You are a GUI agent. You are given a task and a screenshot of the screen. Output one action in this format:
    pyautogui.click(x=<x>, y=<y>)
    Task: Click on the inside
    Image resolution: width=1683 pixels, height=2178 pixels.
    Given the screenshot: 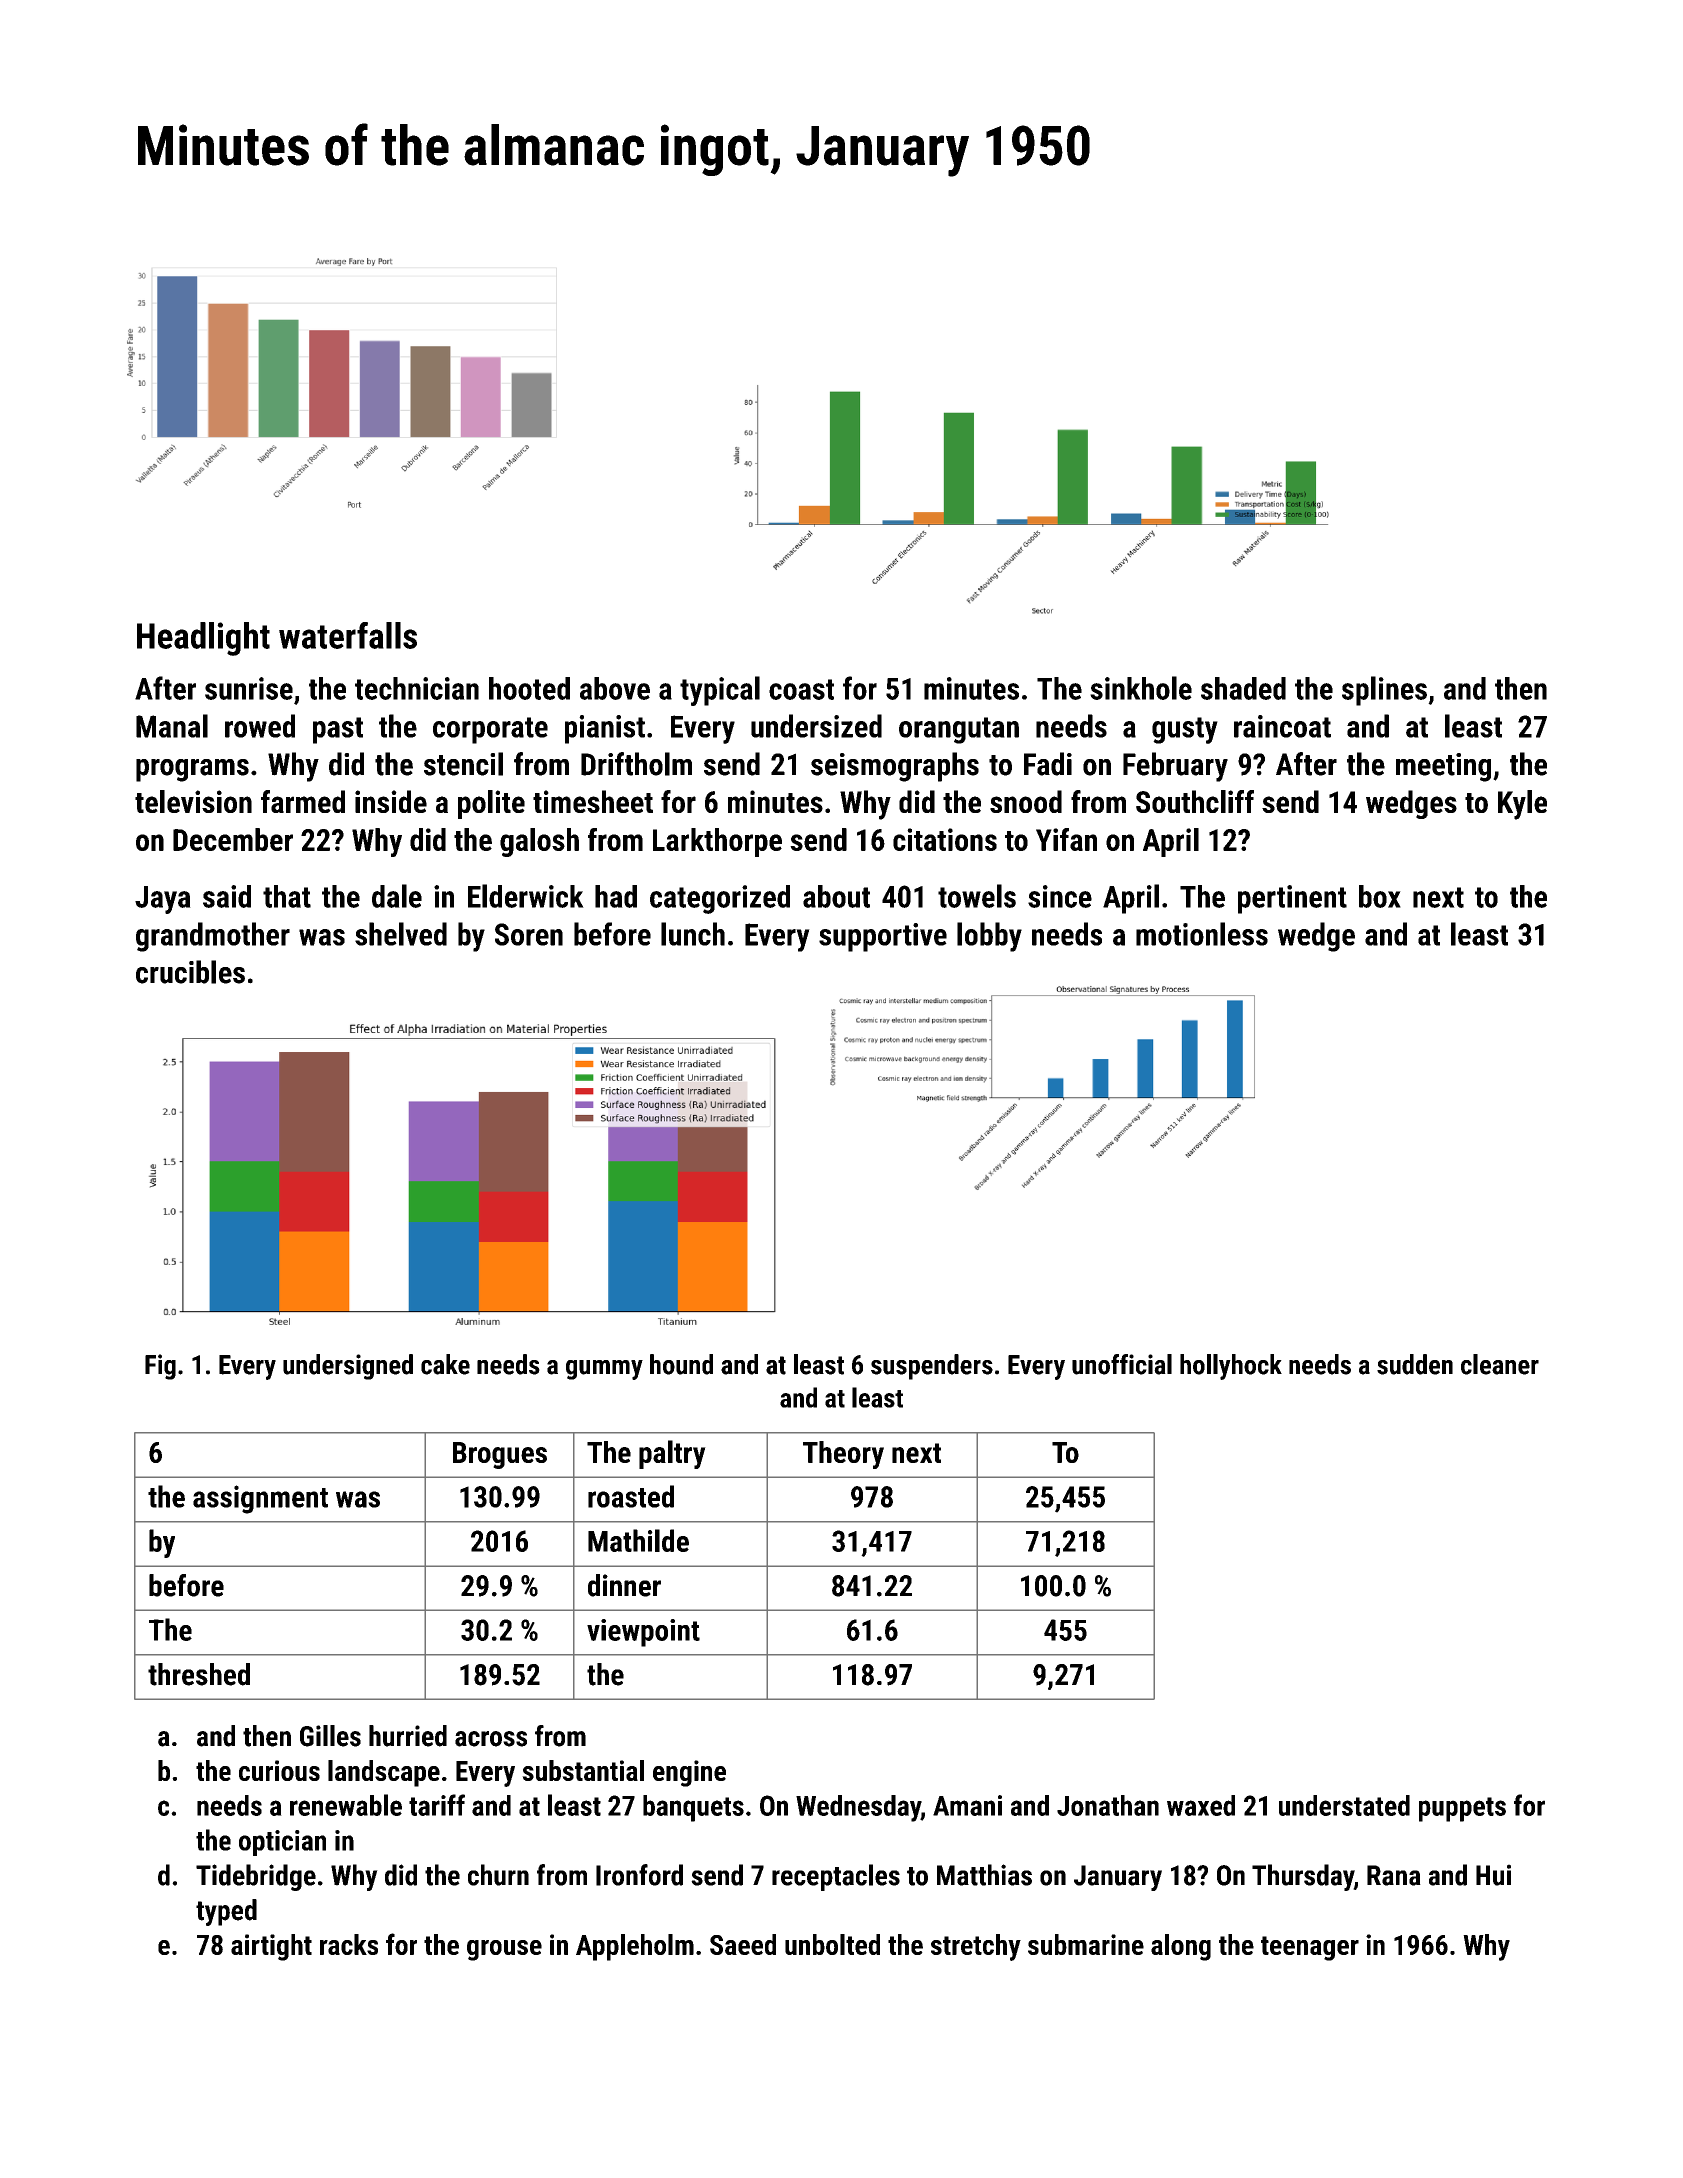 What is the action you would take?
    pyautogui.click(x=391, y=801)
